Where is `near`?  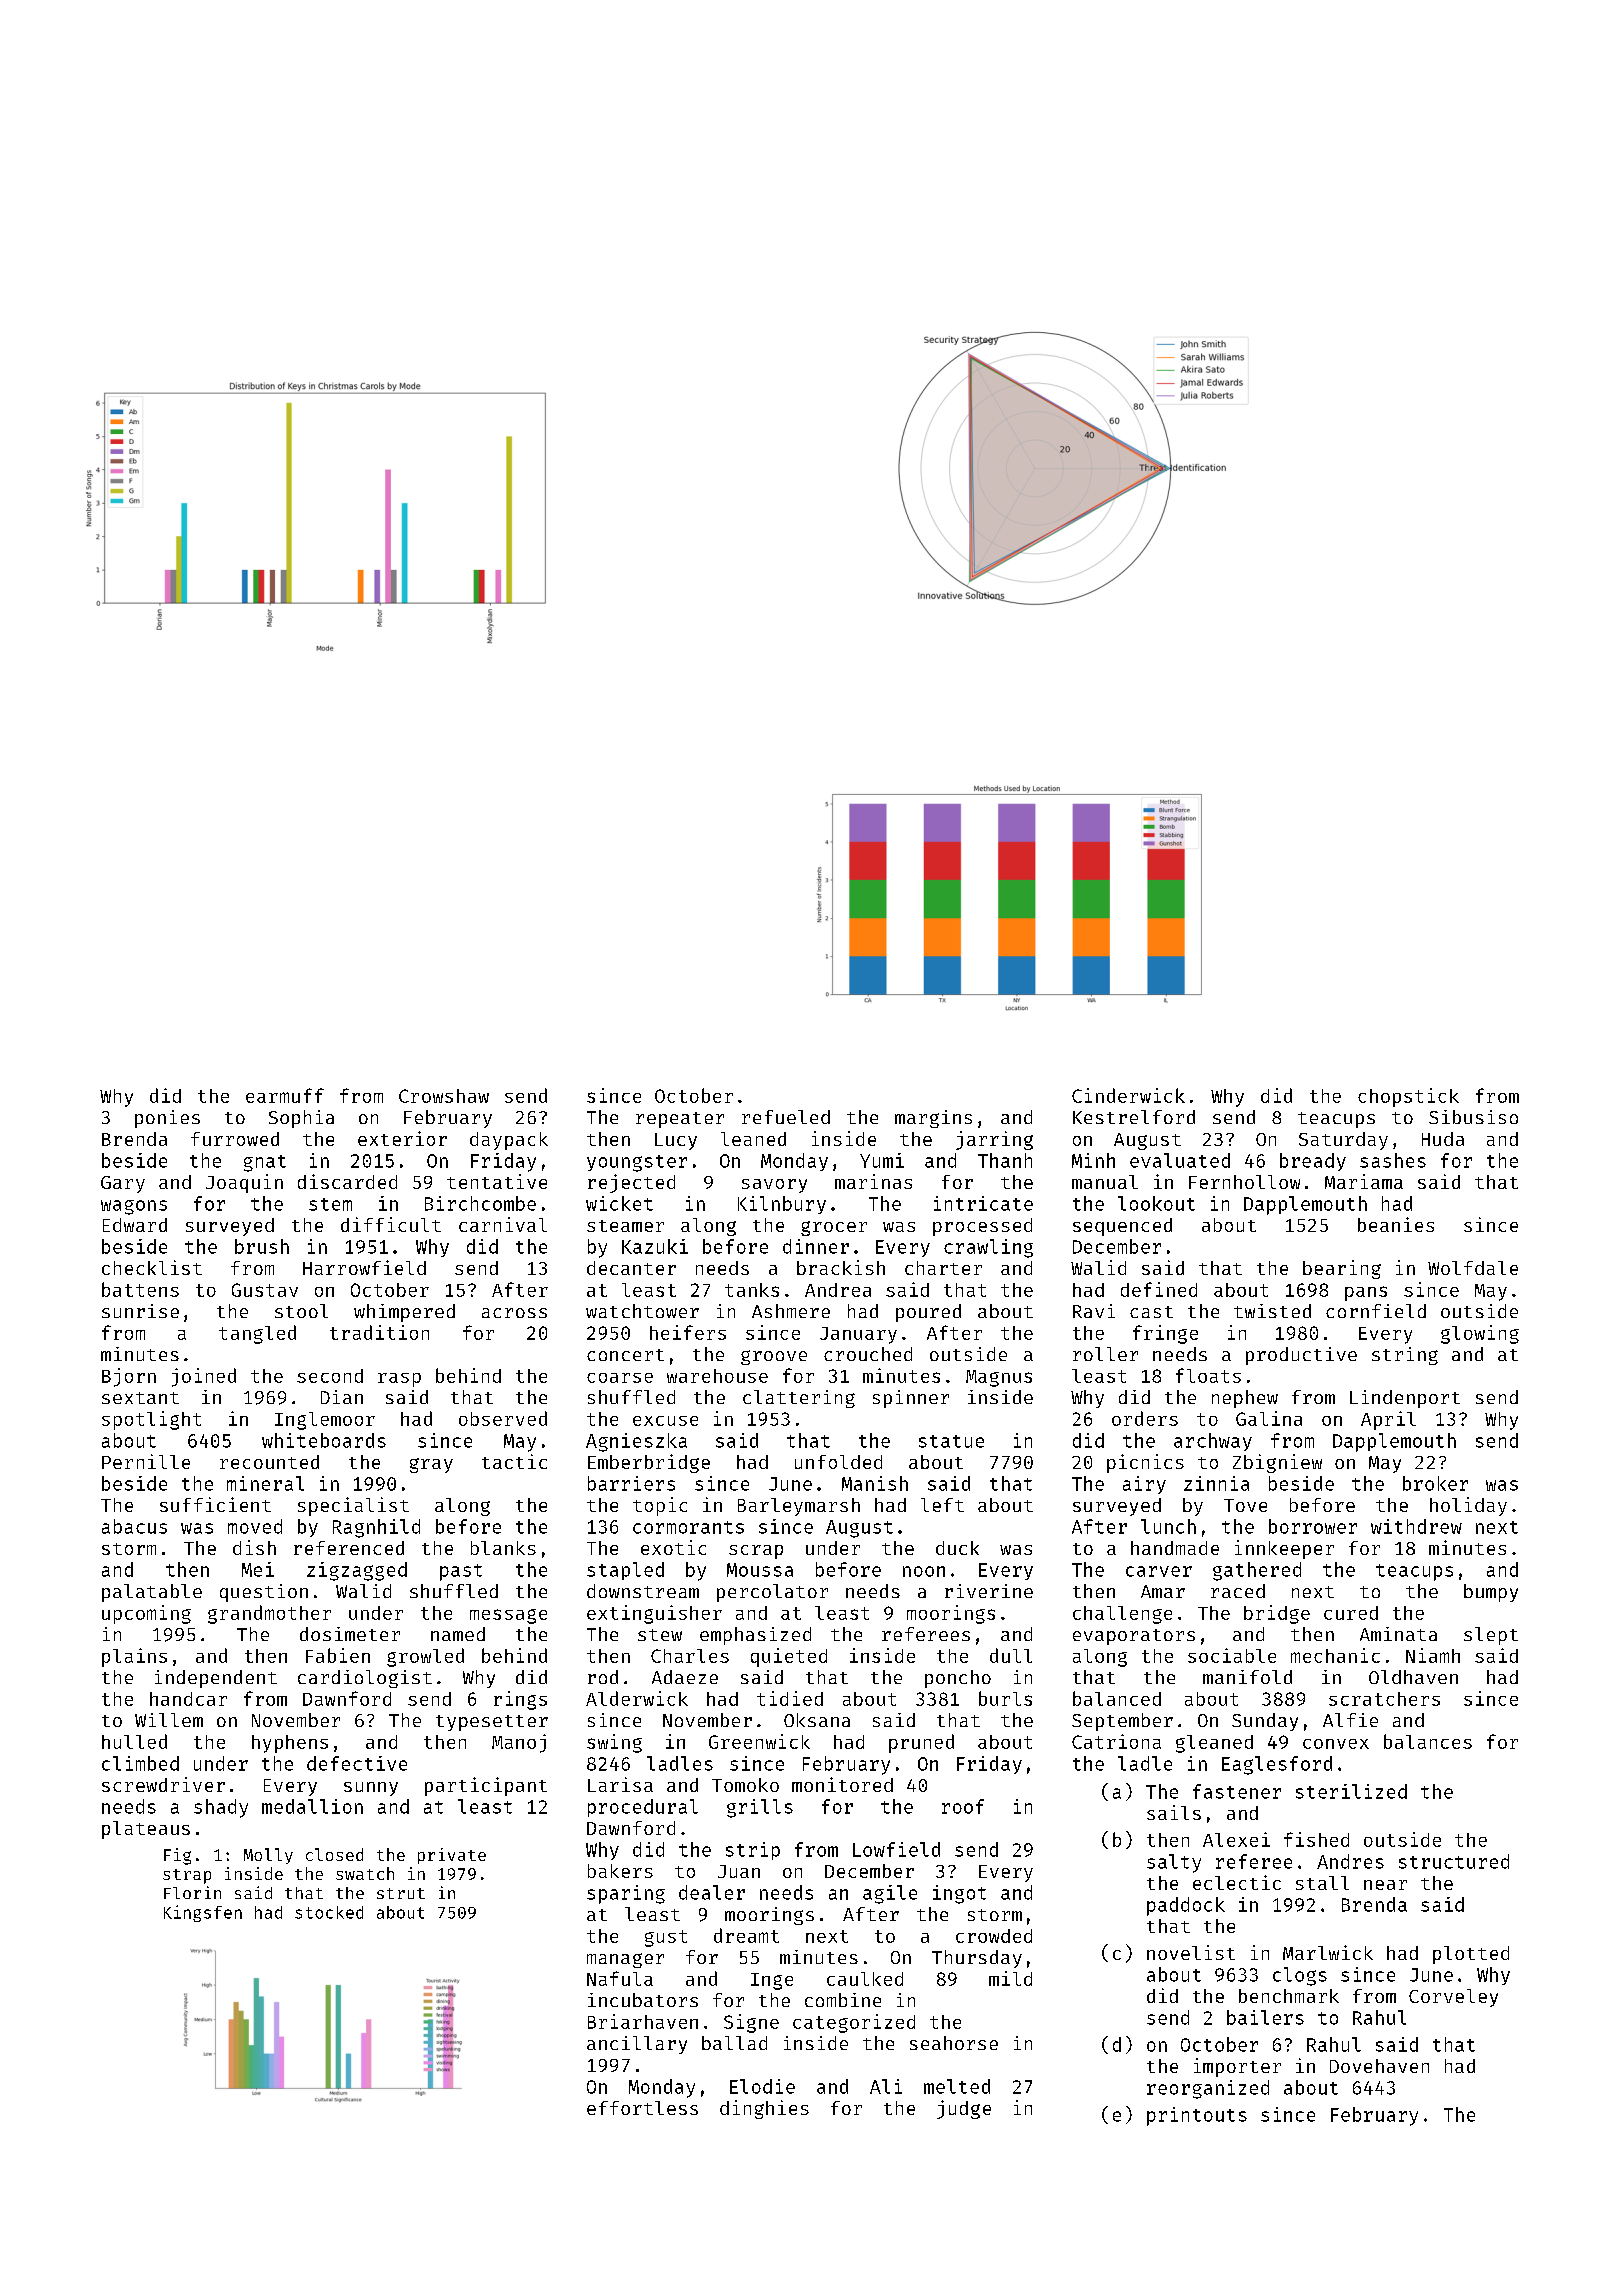
near is located at coordinates (1385, 1885).
